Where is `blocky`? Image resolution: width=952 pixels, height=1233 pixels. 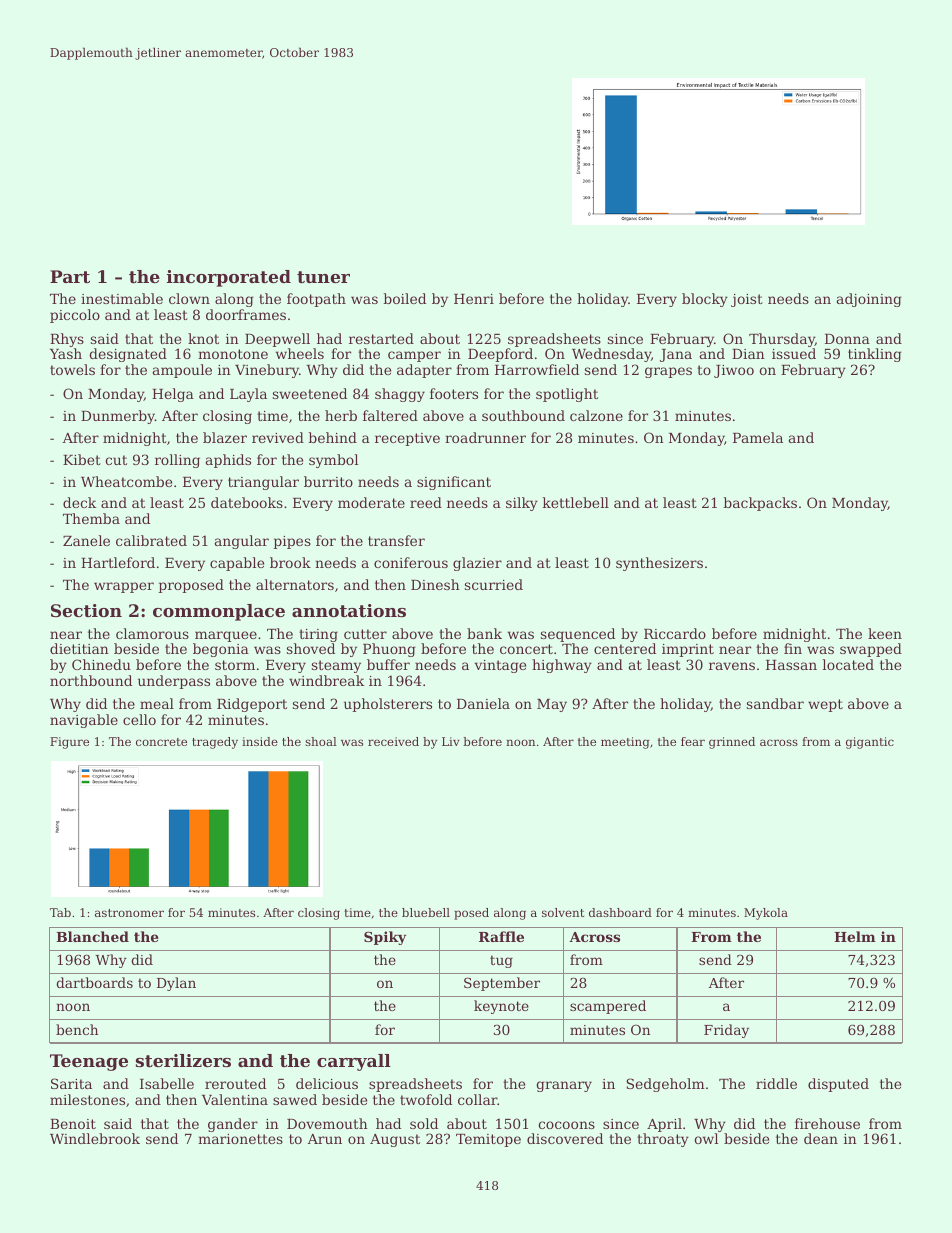 blocky is located at coordinates (705, 300).
